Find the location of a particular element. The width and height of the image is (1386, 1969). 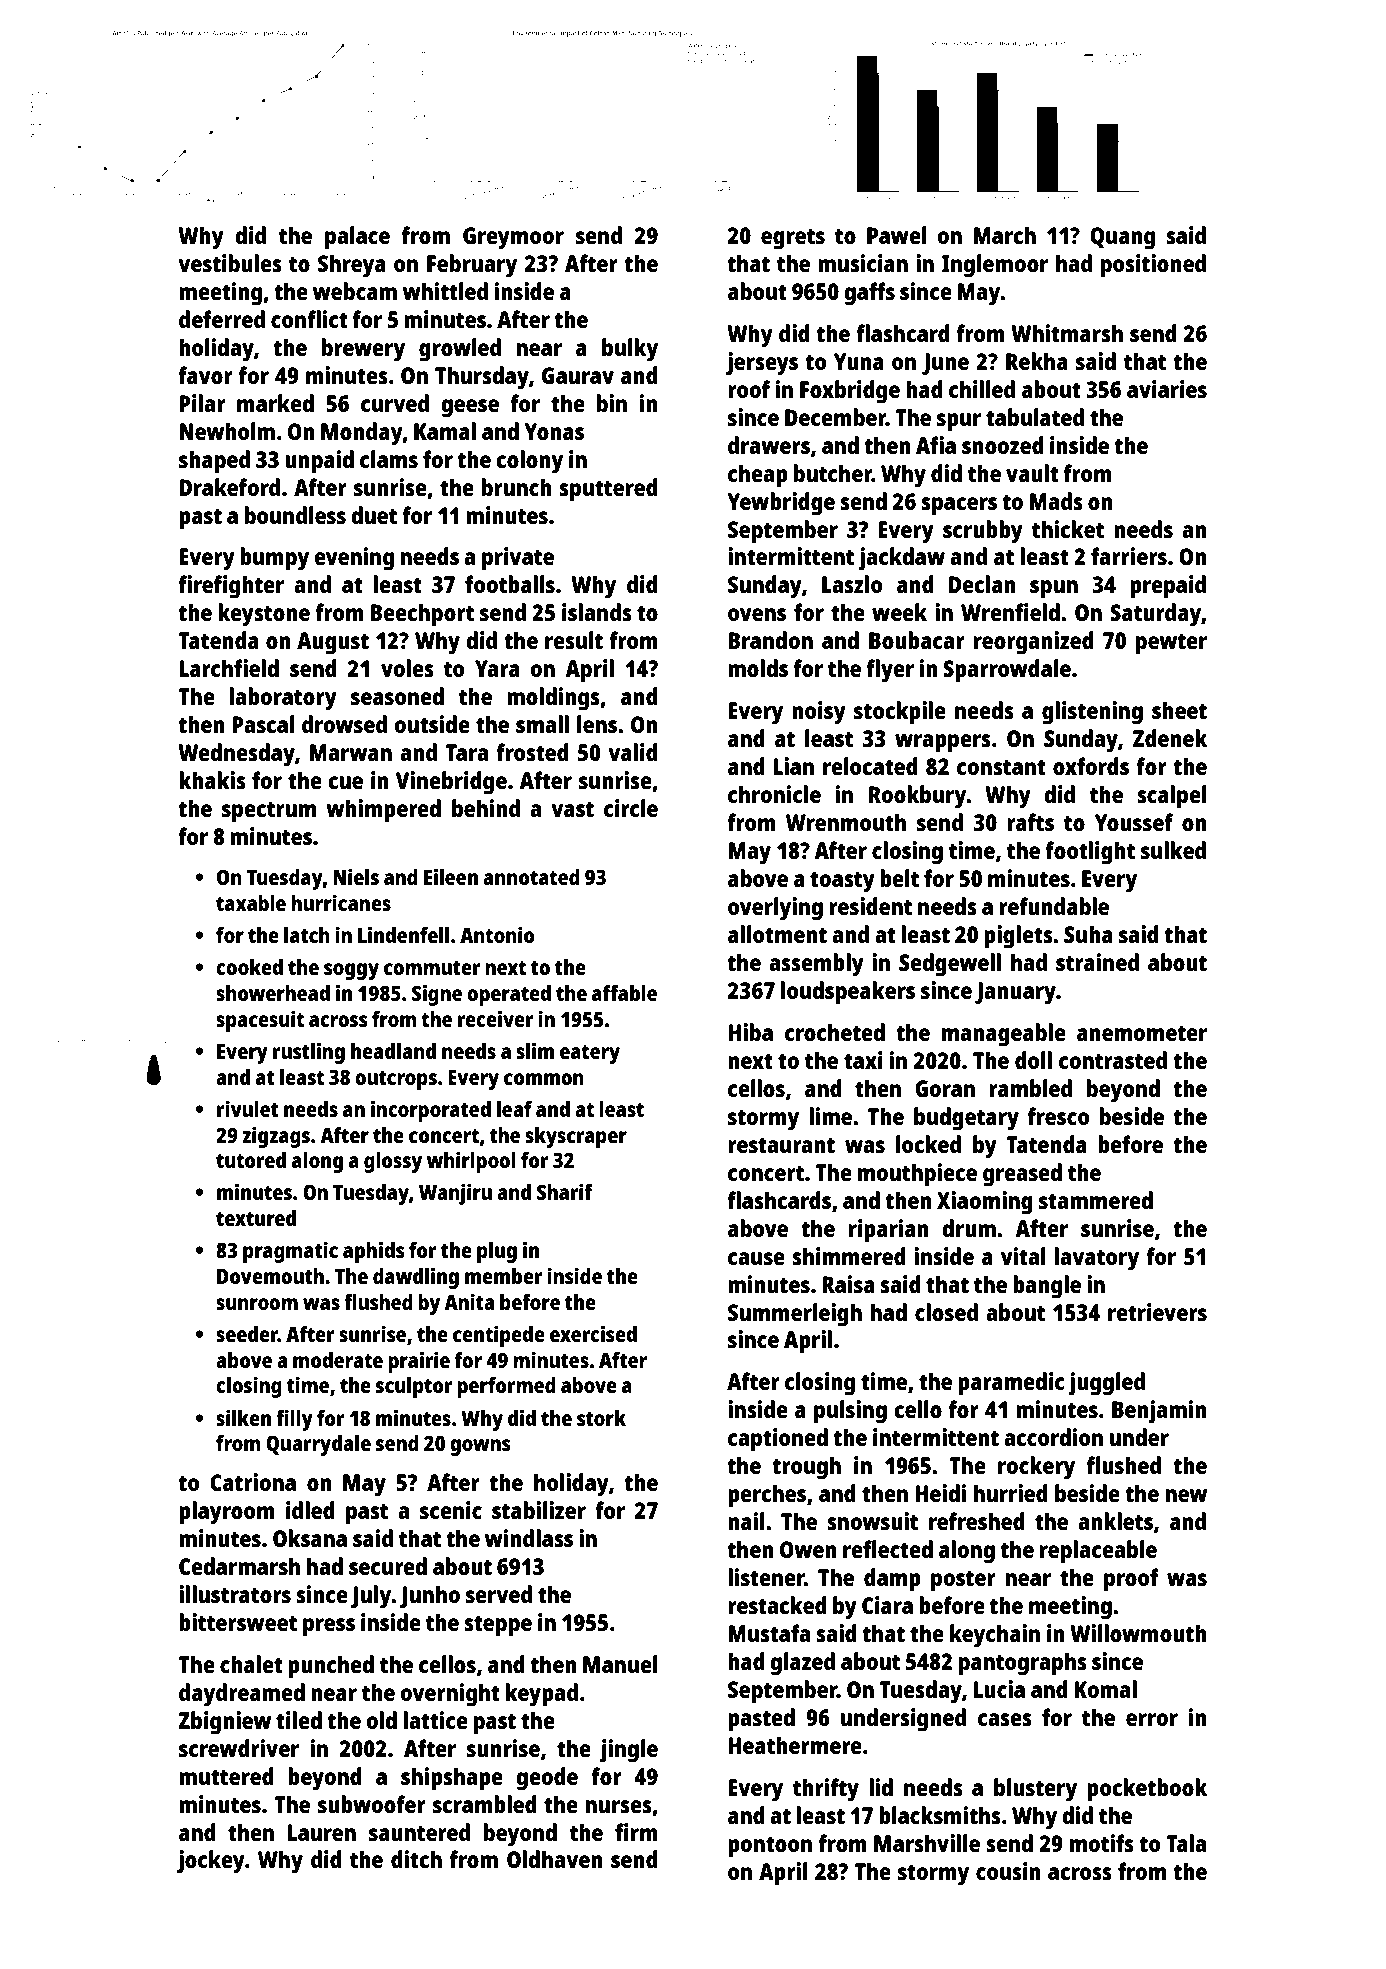

lattice is located at coordinates (435, 1720).
